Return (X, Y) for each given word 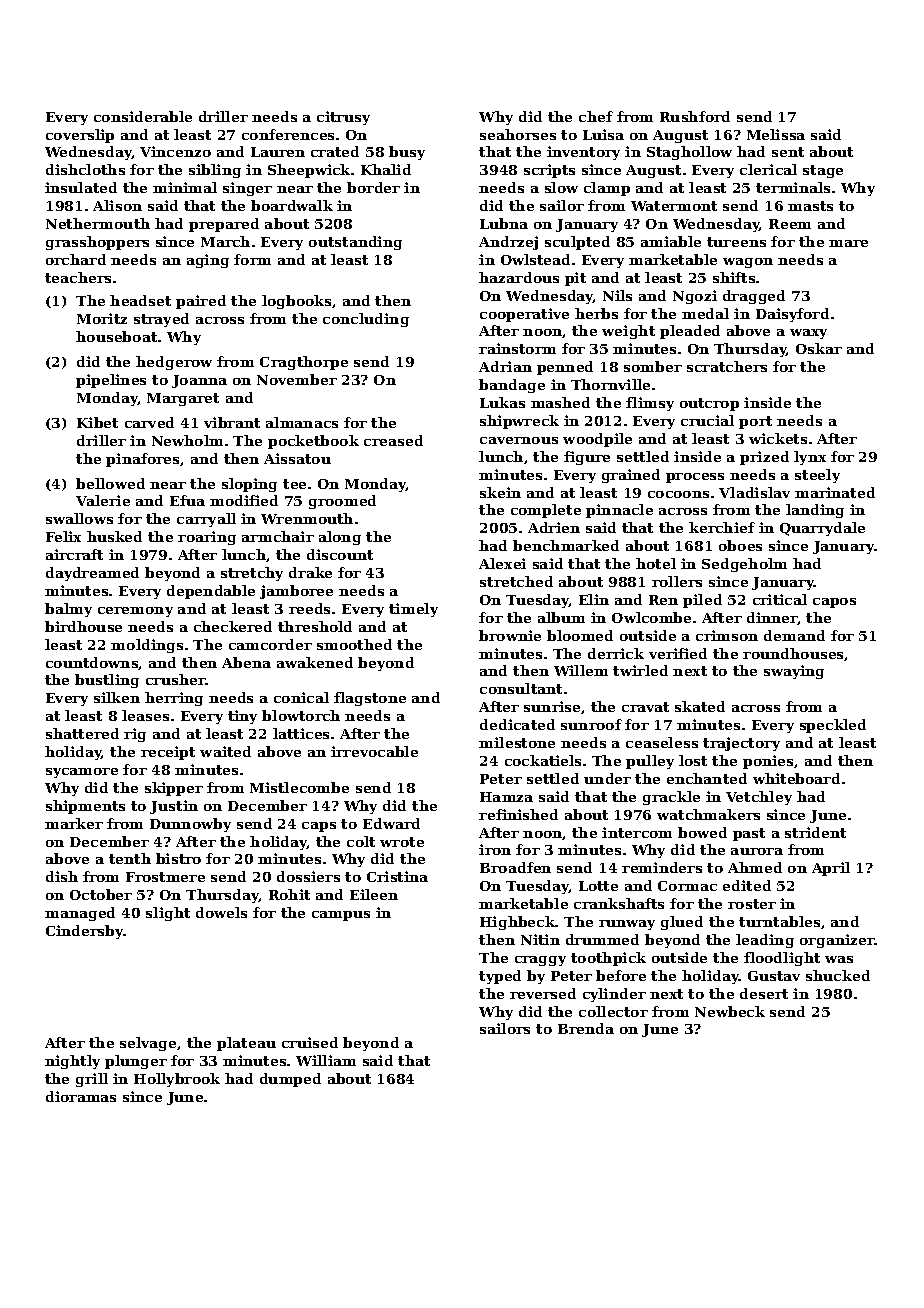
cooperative (524, 315)
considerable (143, 116)
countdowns (92, 663)
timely (413, 610)
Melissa (776, 134)
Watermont (674, 206)
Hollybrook (177, 1080)
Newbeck (730, 1011)
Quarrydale (822, 529)
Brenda (586, 1028)
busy (407, 153)
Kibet (97, 422)
